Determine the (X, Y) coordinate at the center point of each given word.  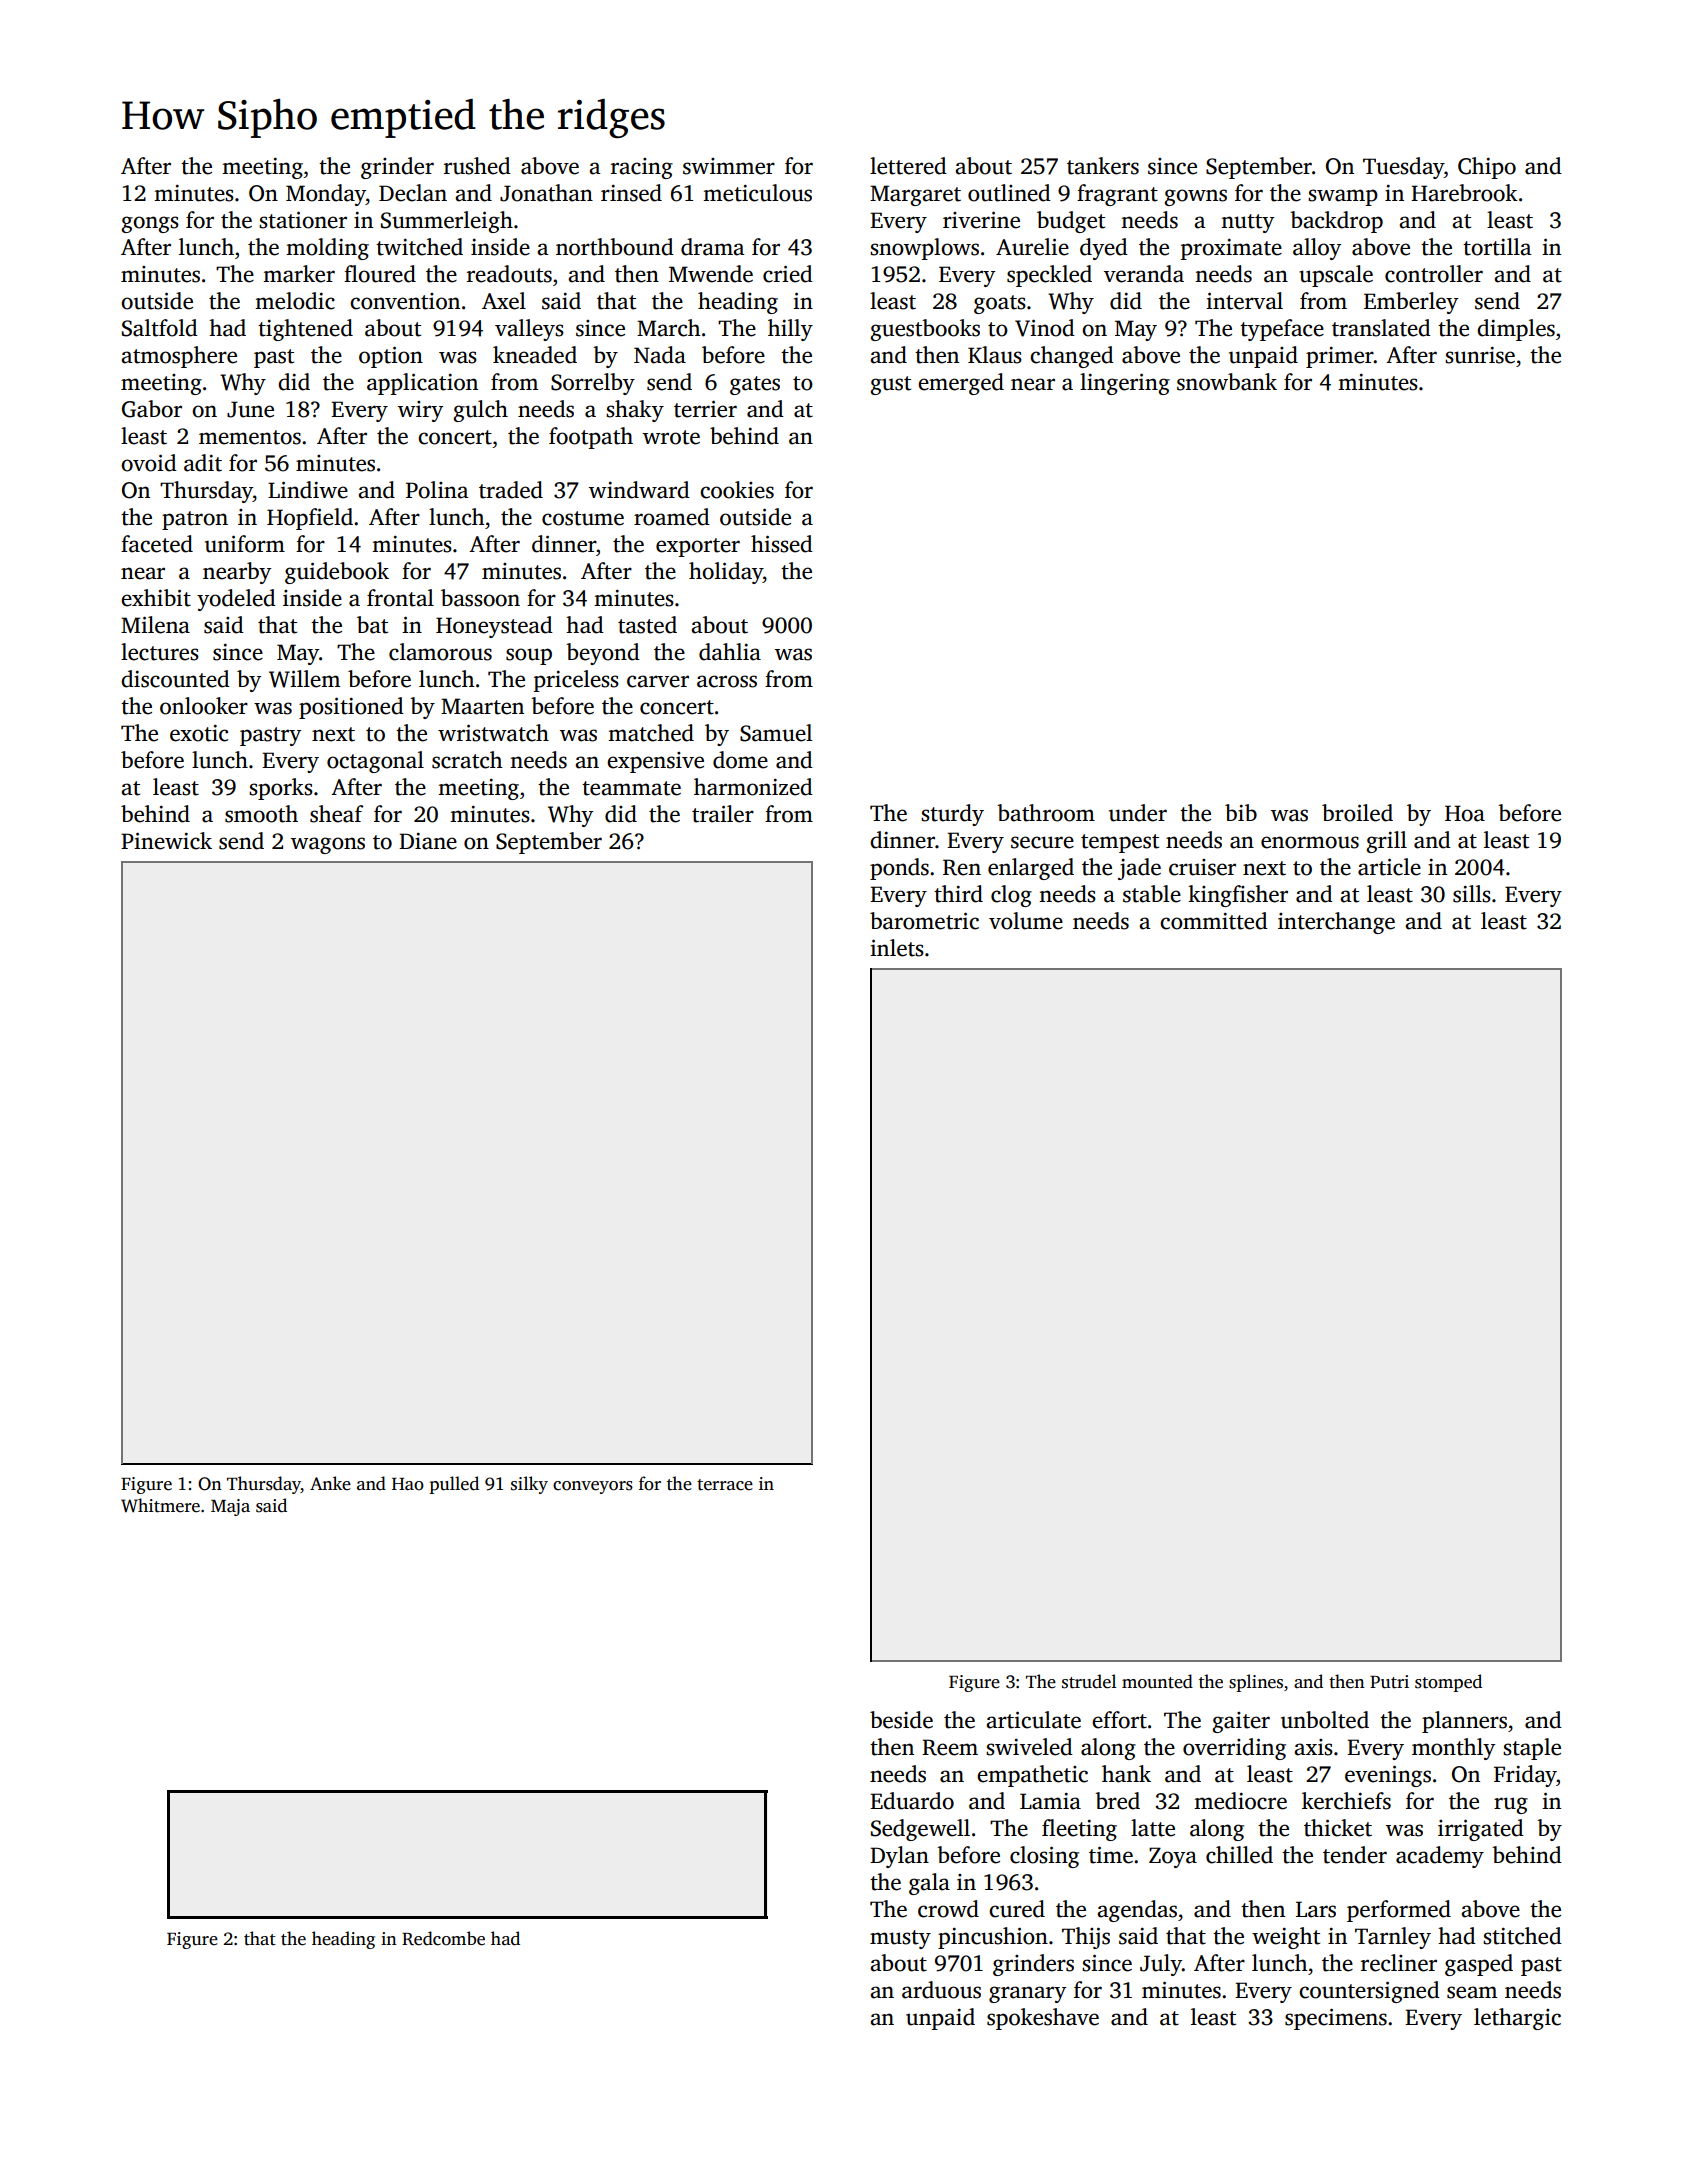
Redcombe (443, 1938)
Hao (408, 1484)
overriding (1234, 1749)
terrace (725, 1485)
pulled (454, 1485)
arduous (941, 1990)
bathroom (1046, 813)
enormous (1310, 842)
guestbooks (925, 330)
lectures (160, 652)
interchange (1336, 923)
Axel (504, 301)
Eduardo (912, 1801)
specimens (1336, 2019)
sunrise (1480, 355)
